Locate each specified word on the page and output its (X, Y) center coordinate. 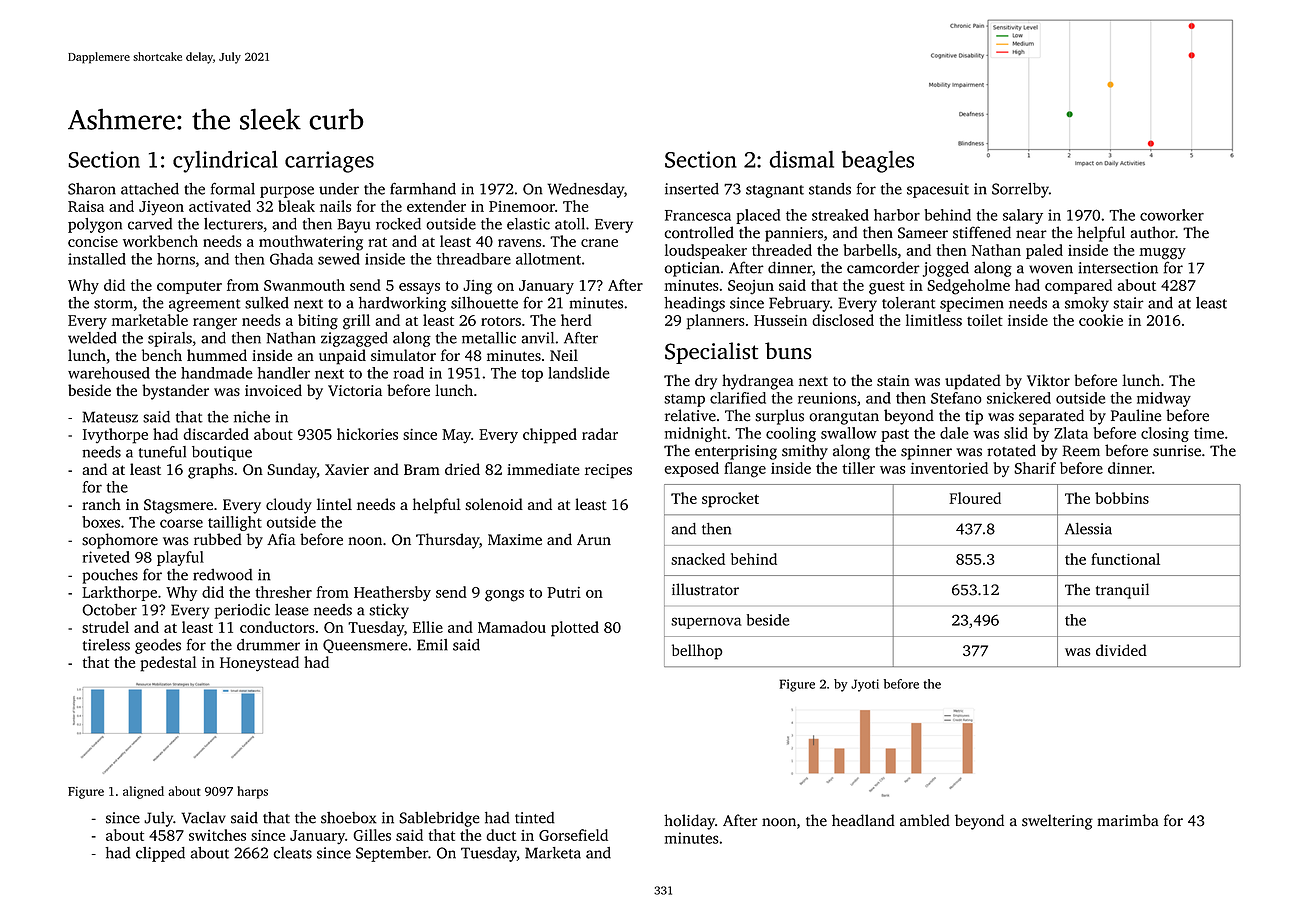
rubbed (218, 539)
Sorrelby (1020, 190)
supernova (706, 623)
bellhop (697, 652)
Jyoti (865, 685)
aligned (143, 792)
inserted (692, 189)
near (1031, 234)
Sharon (92, 189)
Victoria (355, 390)
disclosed (843, 320)
